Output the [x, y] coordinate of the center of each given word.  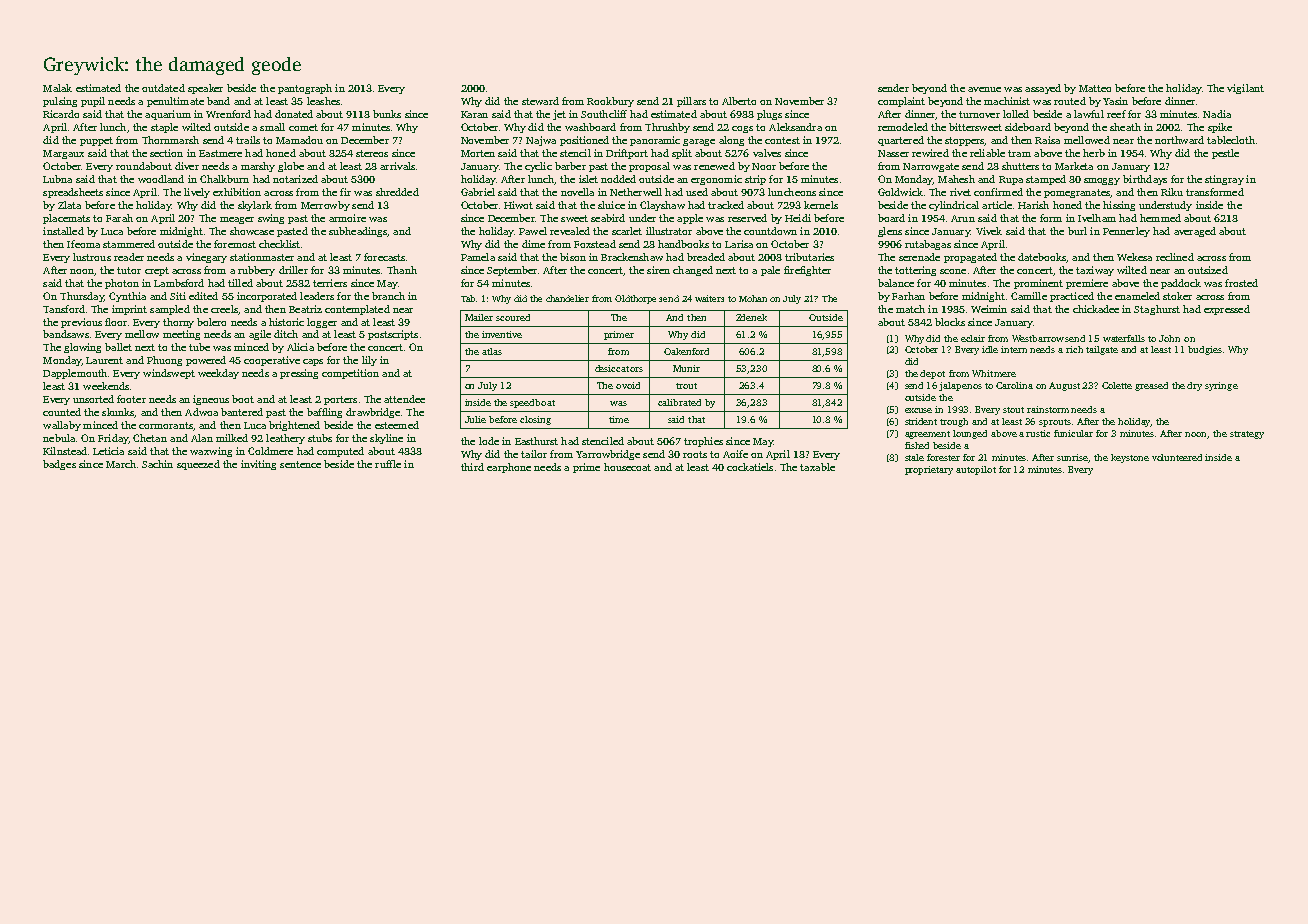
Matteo [1095, 88]
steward [540, 101]
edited [203, 296]
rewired [930, 153]
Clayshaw [662, 206]
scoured [513, 317]
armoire [347, 218]
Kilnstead [65, 451]
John [1169, 338]
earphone [509, 468]
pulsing [60, 102]
